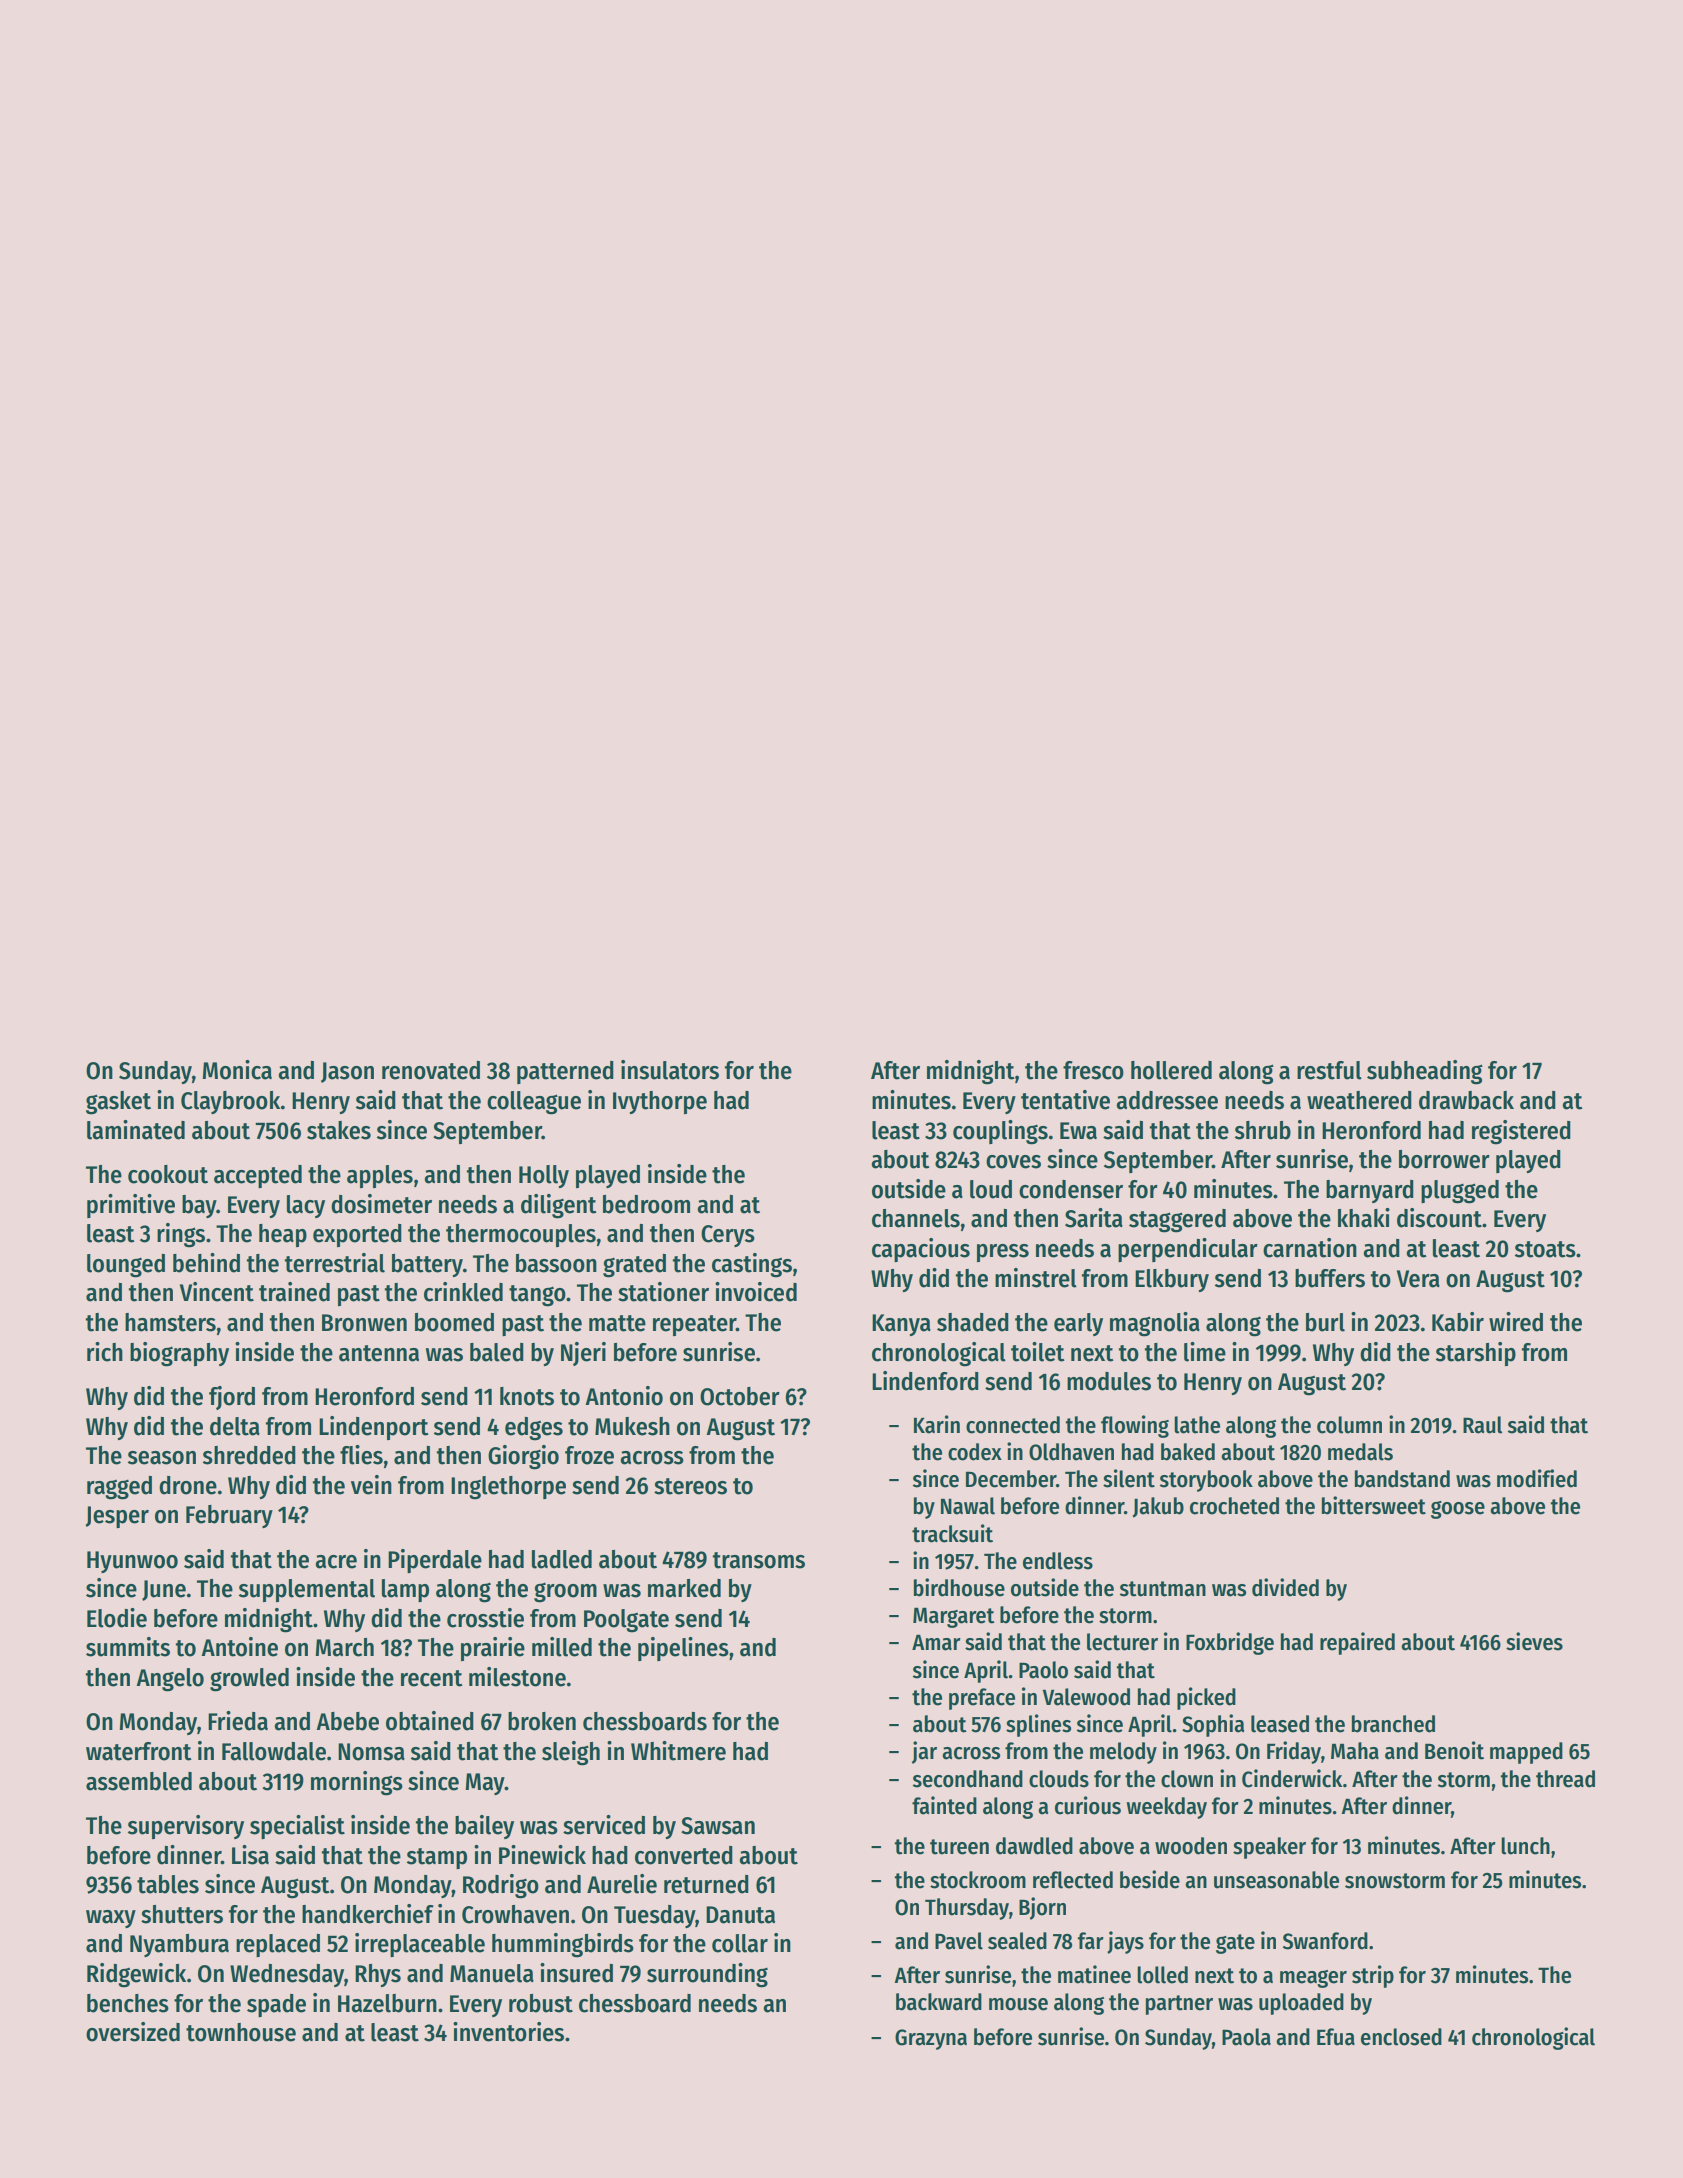  What do you see at coordinates (132, 1562) in the document?
I see `Hyunwoo` at bounding box center [132, 1562].
